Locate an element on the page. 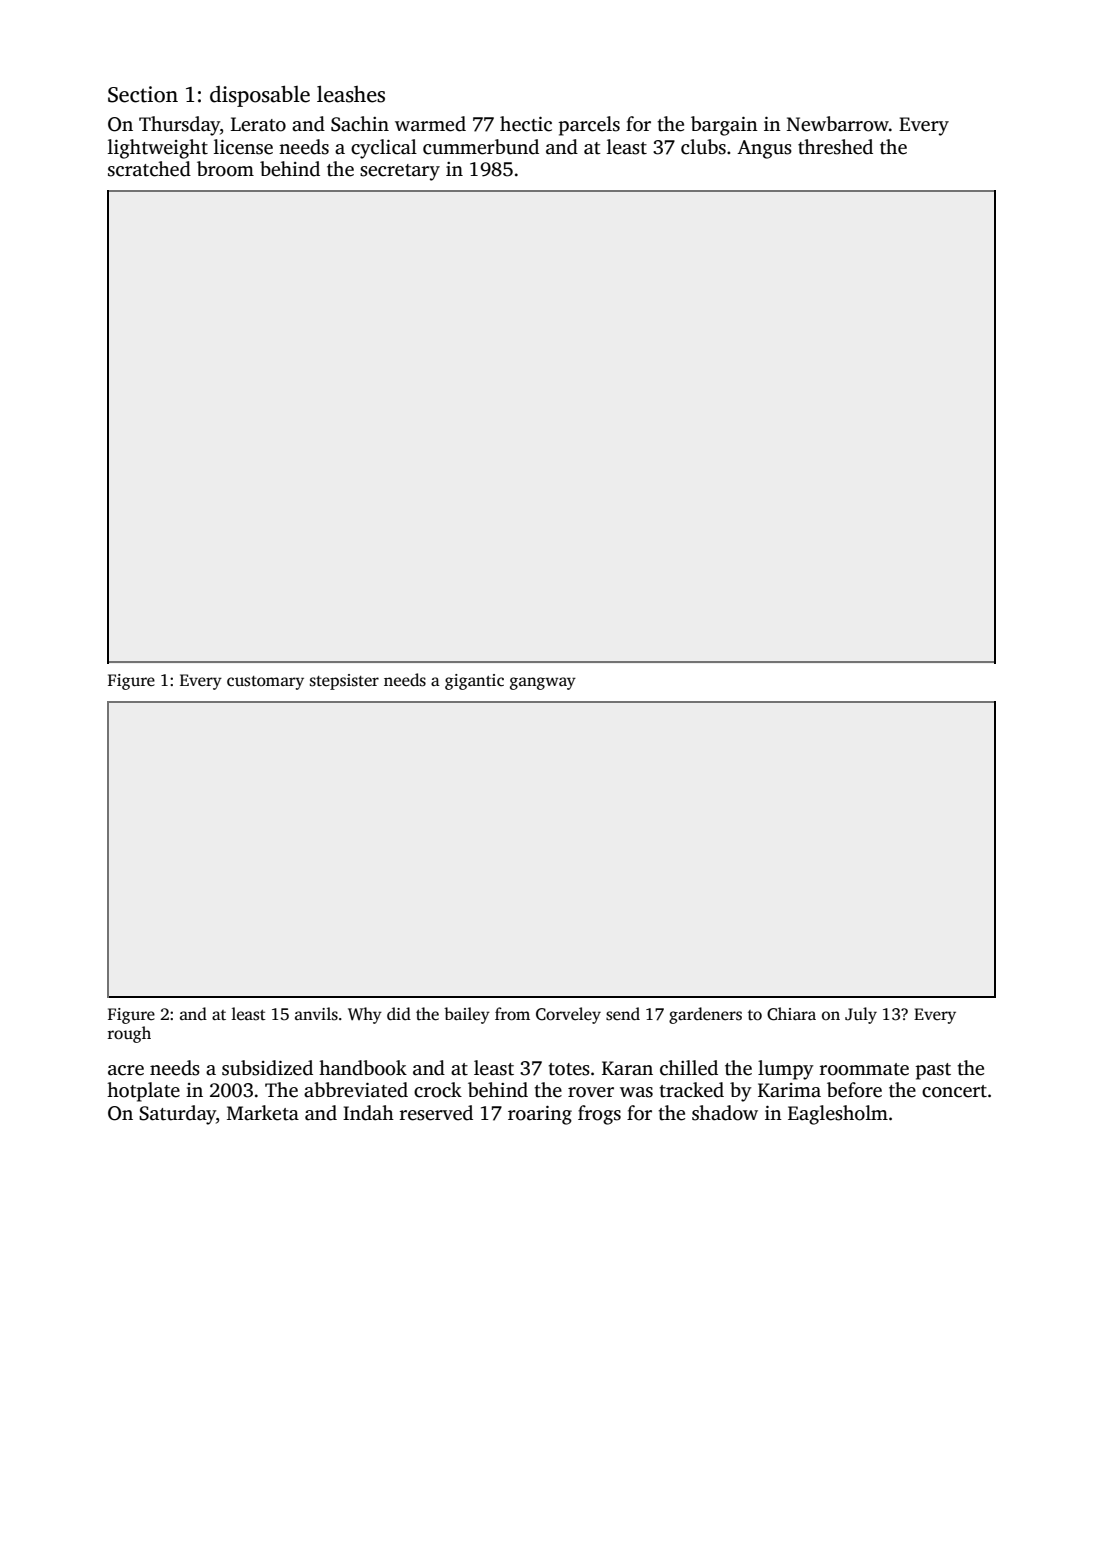 The height and width of the image is (1560, 1103). hotplate is located at coordinates (143, 1092).
